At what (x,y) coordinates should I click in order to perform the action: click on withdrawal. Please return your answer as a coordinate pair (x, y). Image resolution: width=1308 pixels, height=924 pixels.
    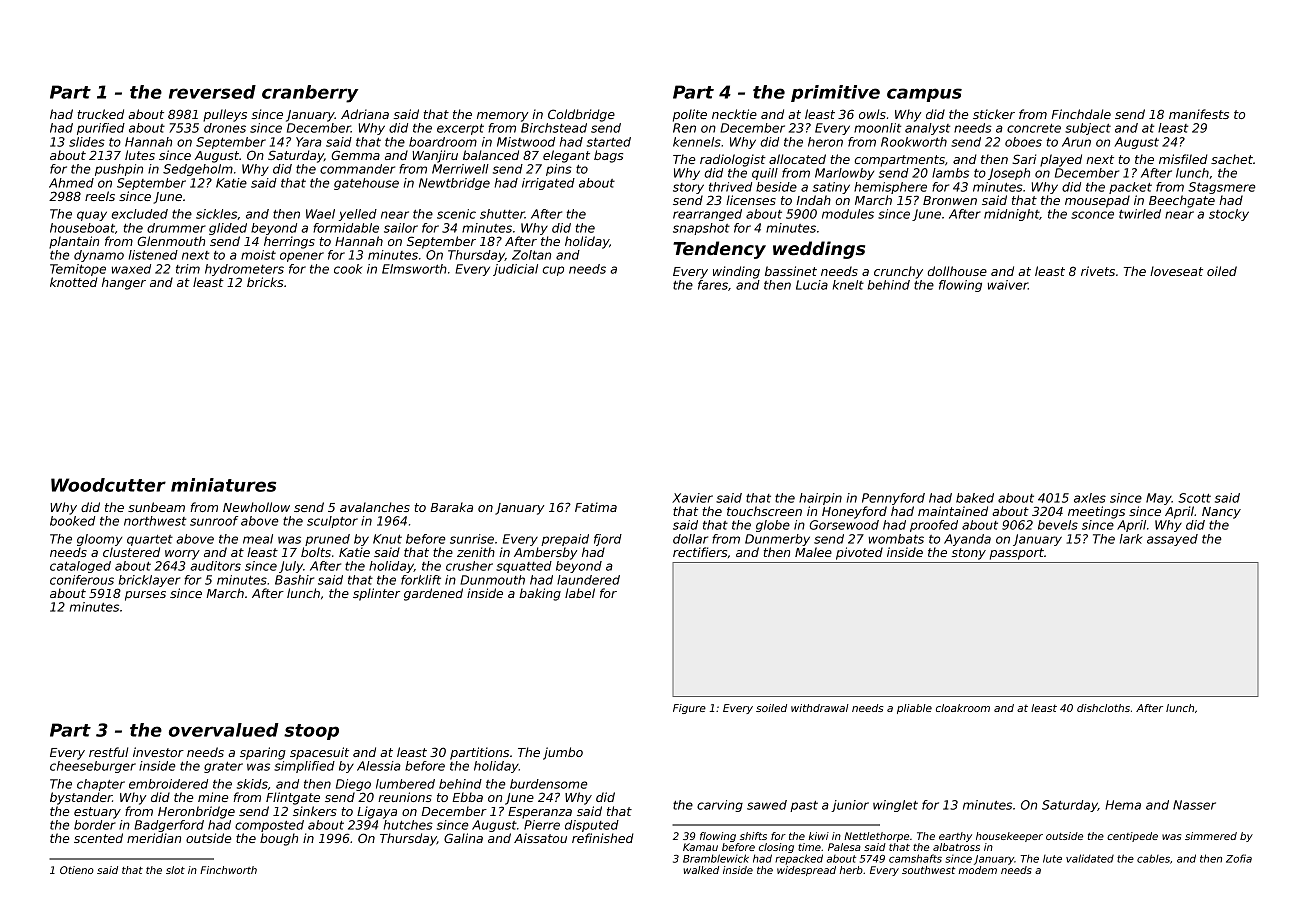
    Looking at the image, I should click on (820, 708).
